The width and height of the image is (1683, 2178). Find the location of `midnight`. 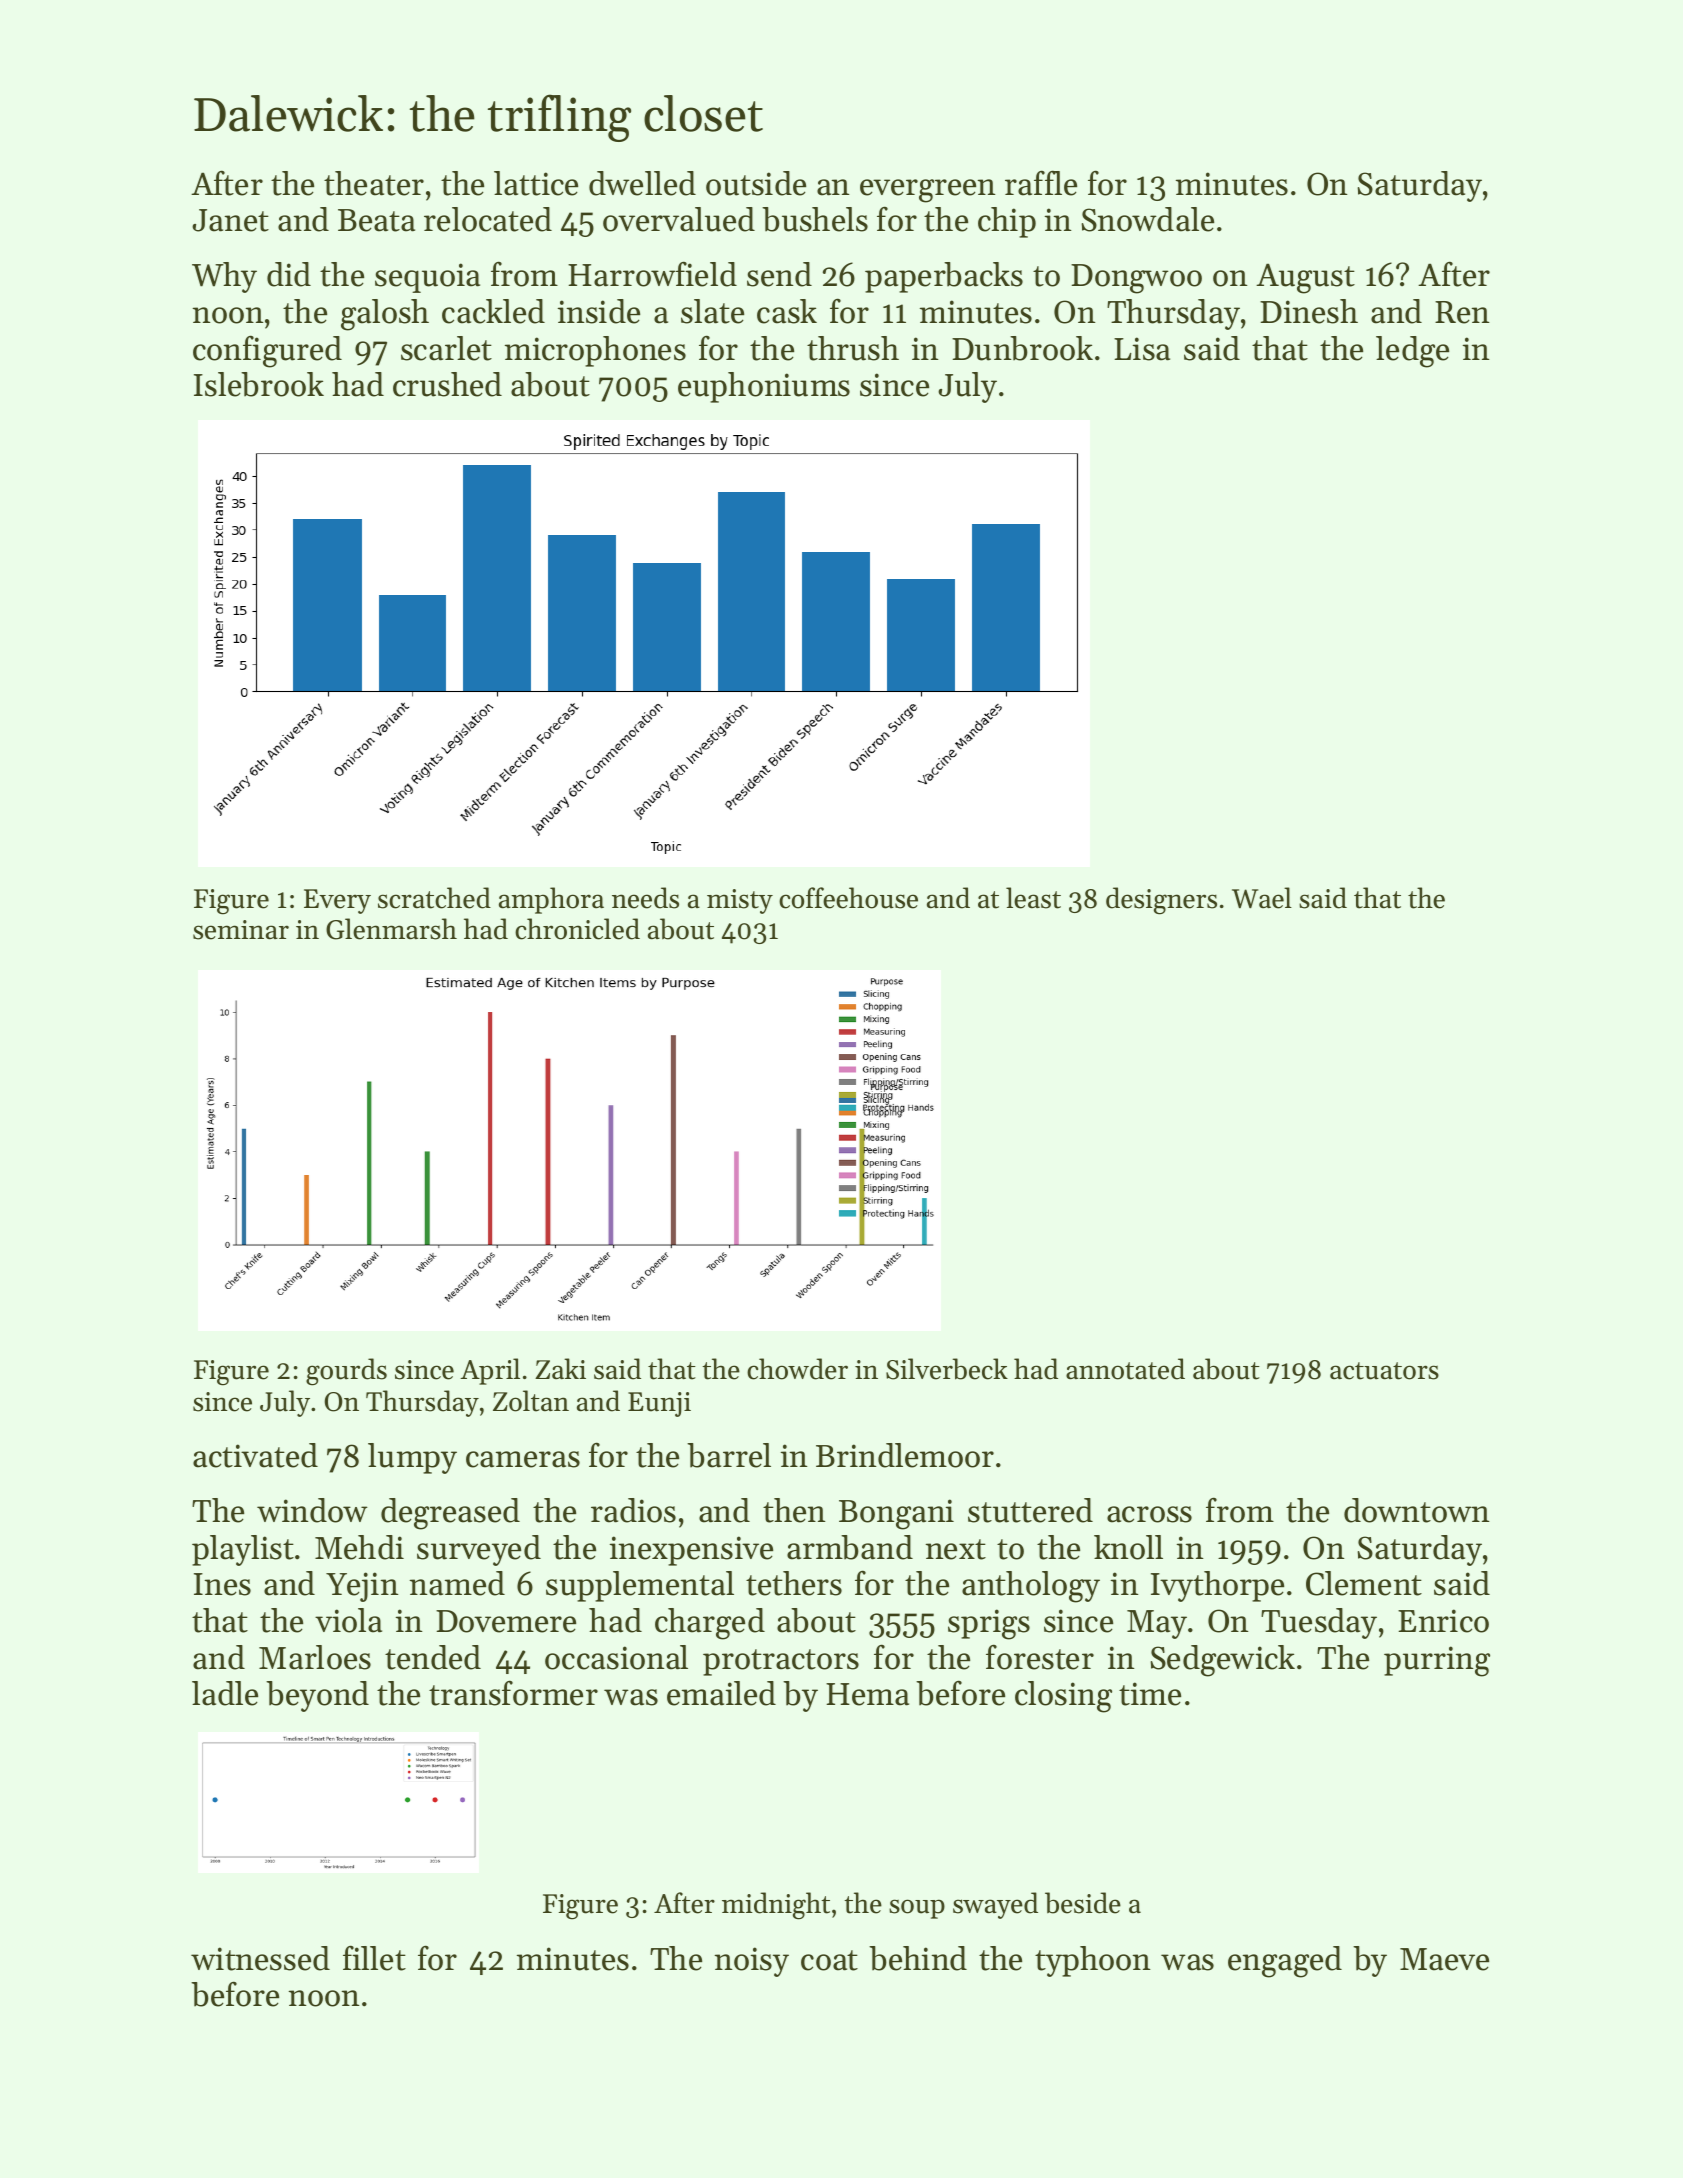

midnight is located at coordinates (776, 1906).
